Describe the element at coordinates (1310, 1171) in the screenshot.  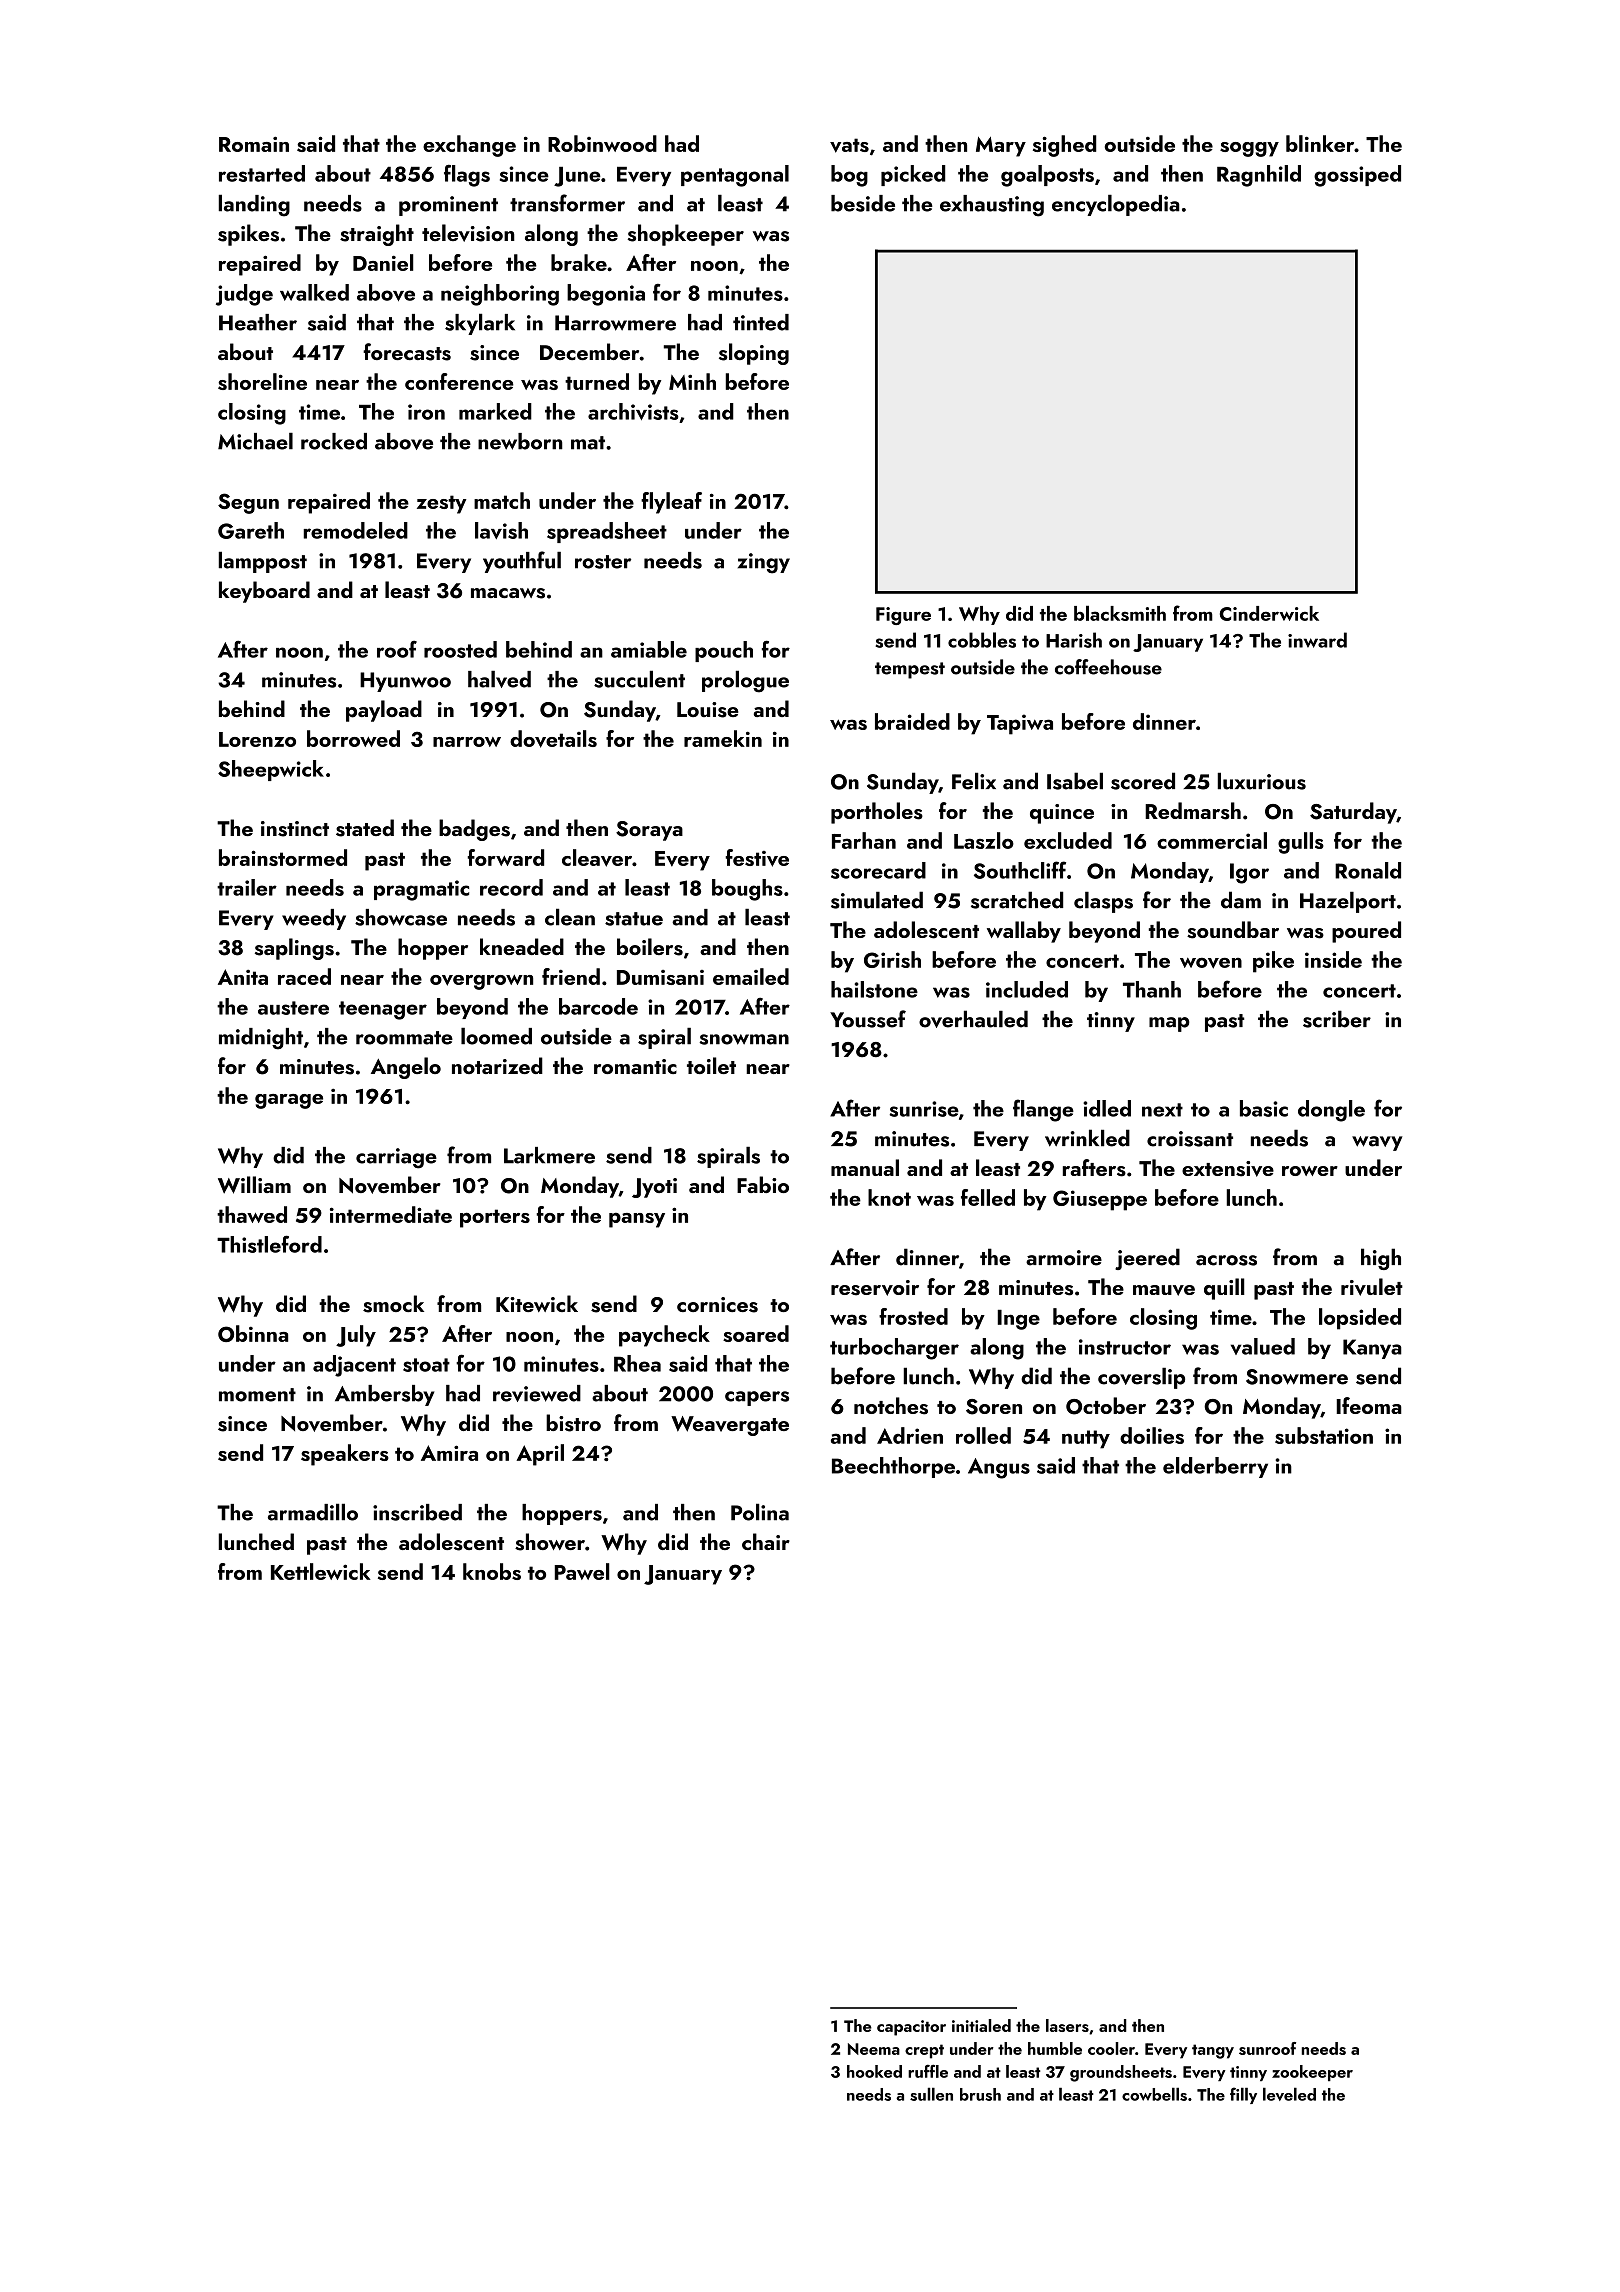
I see `rower` at that location.
